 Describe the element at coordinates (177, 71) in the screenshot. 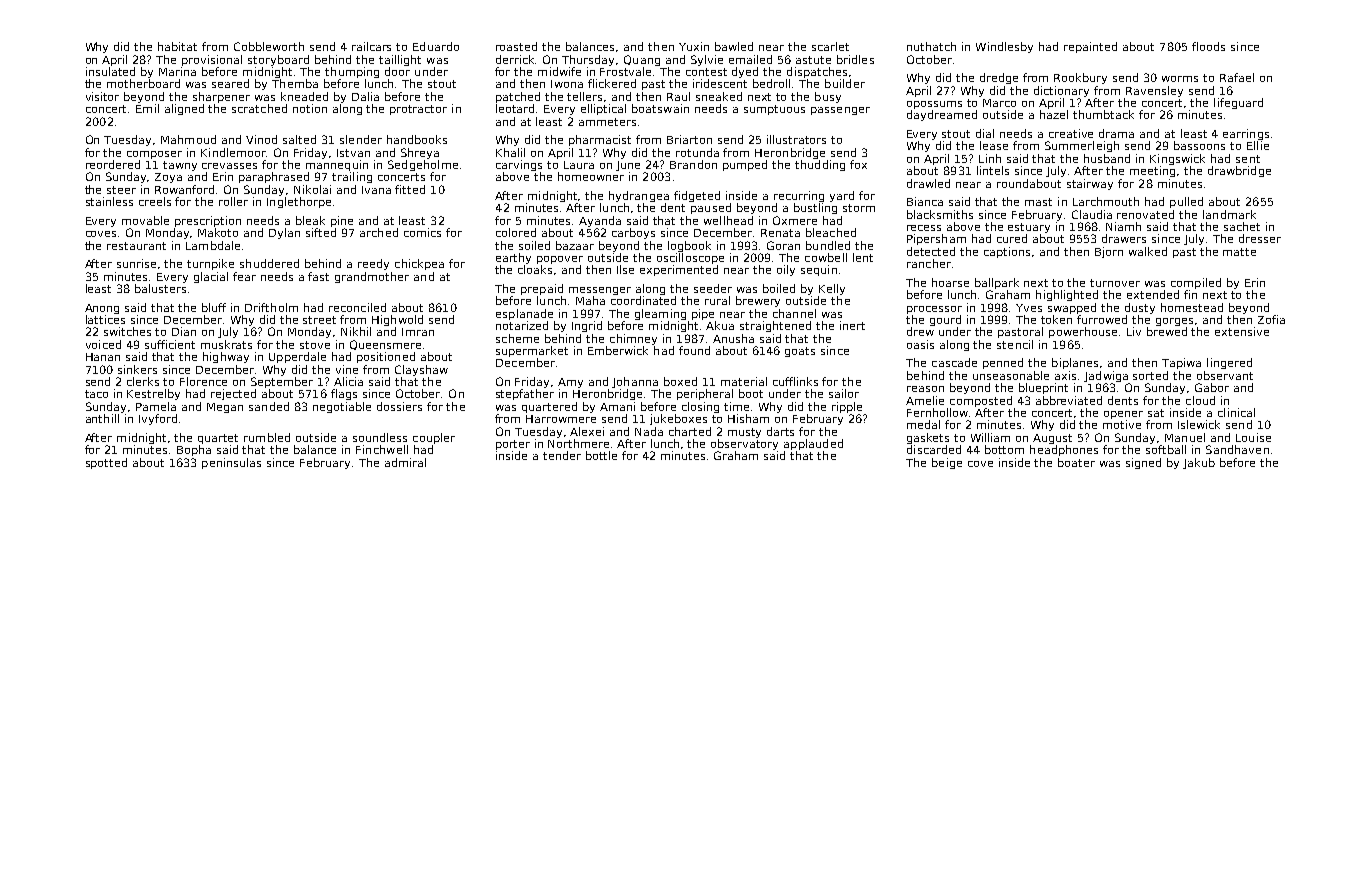

I see `Marina` at that location.
